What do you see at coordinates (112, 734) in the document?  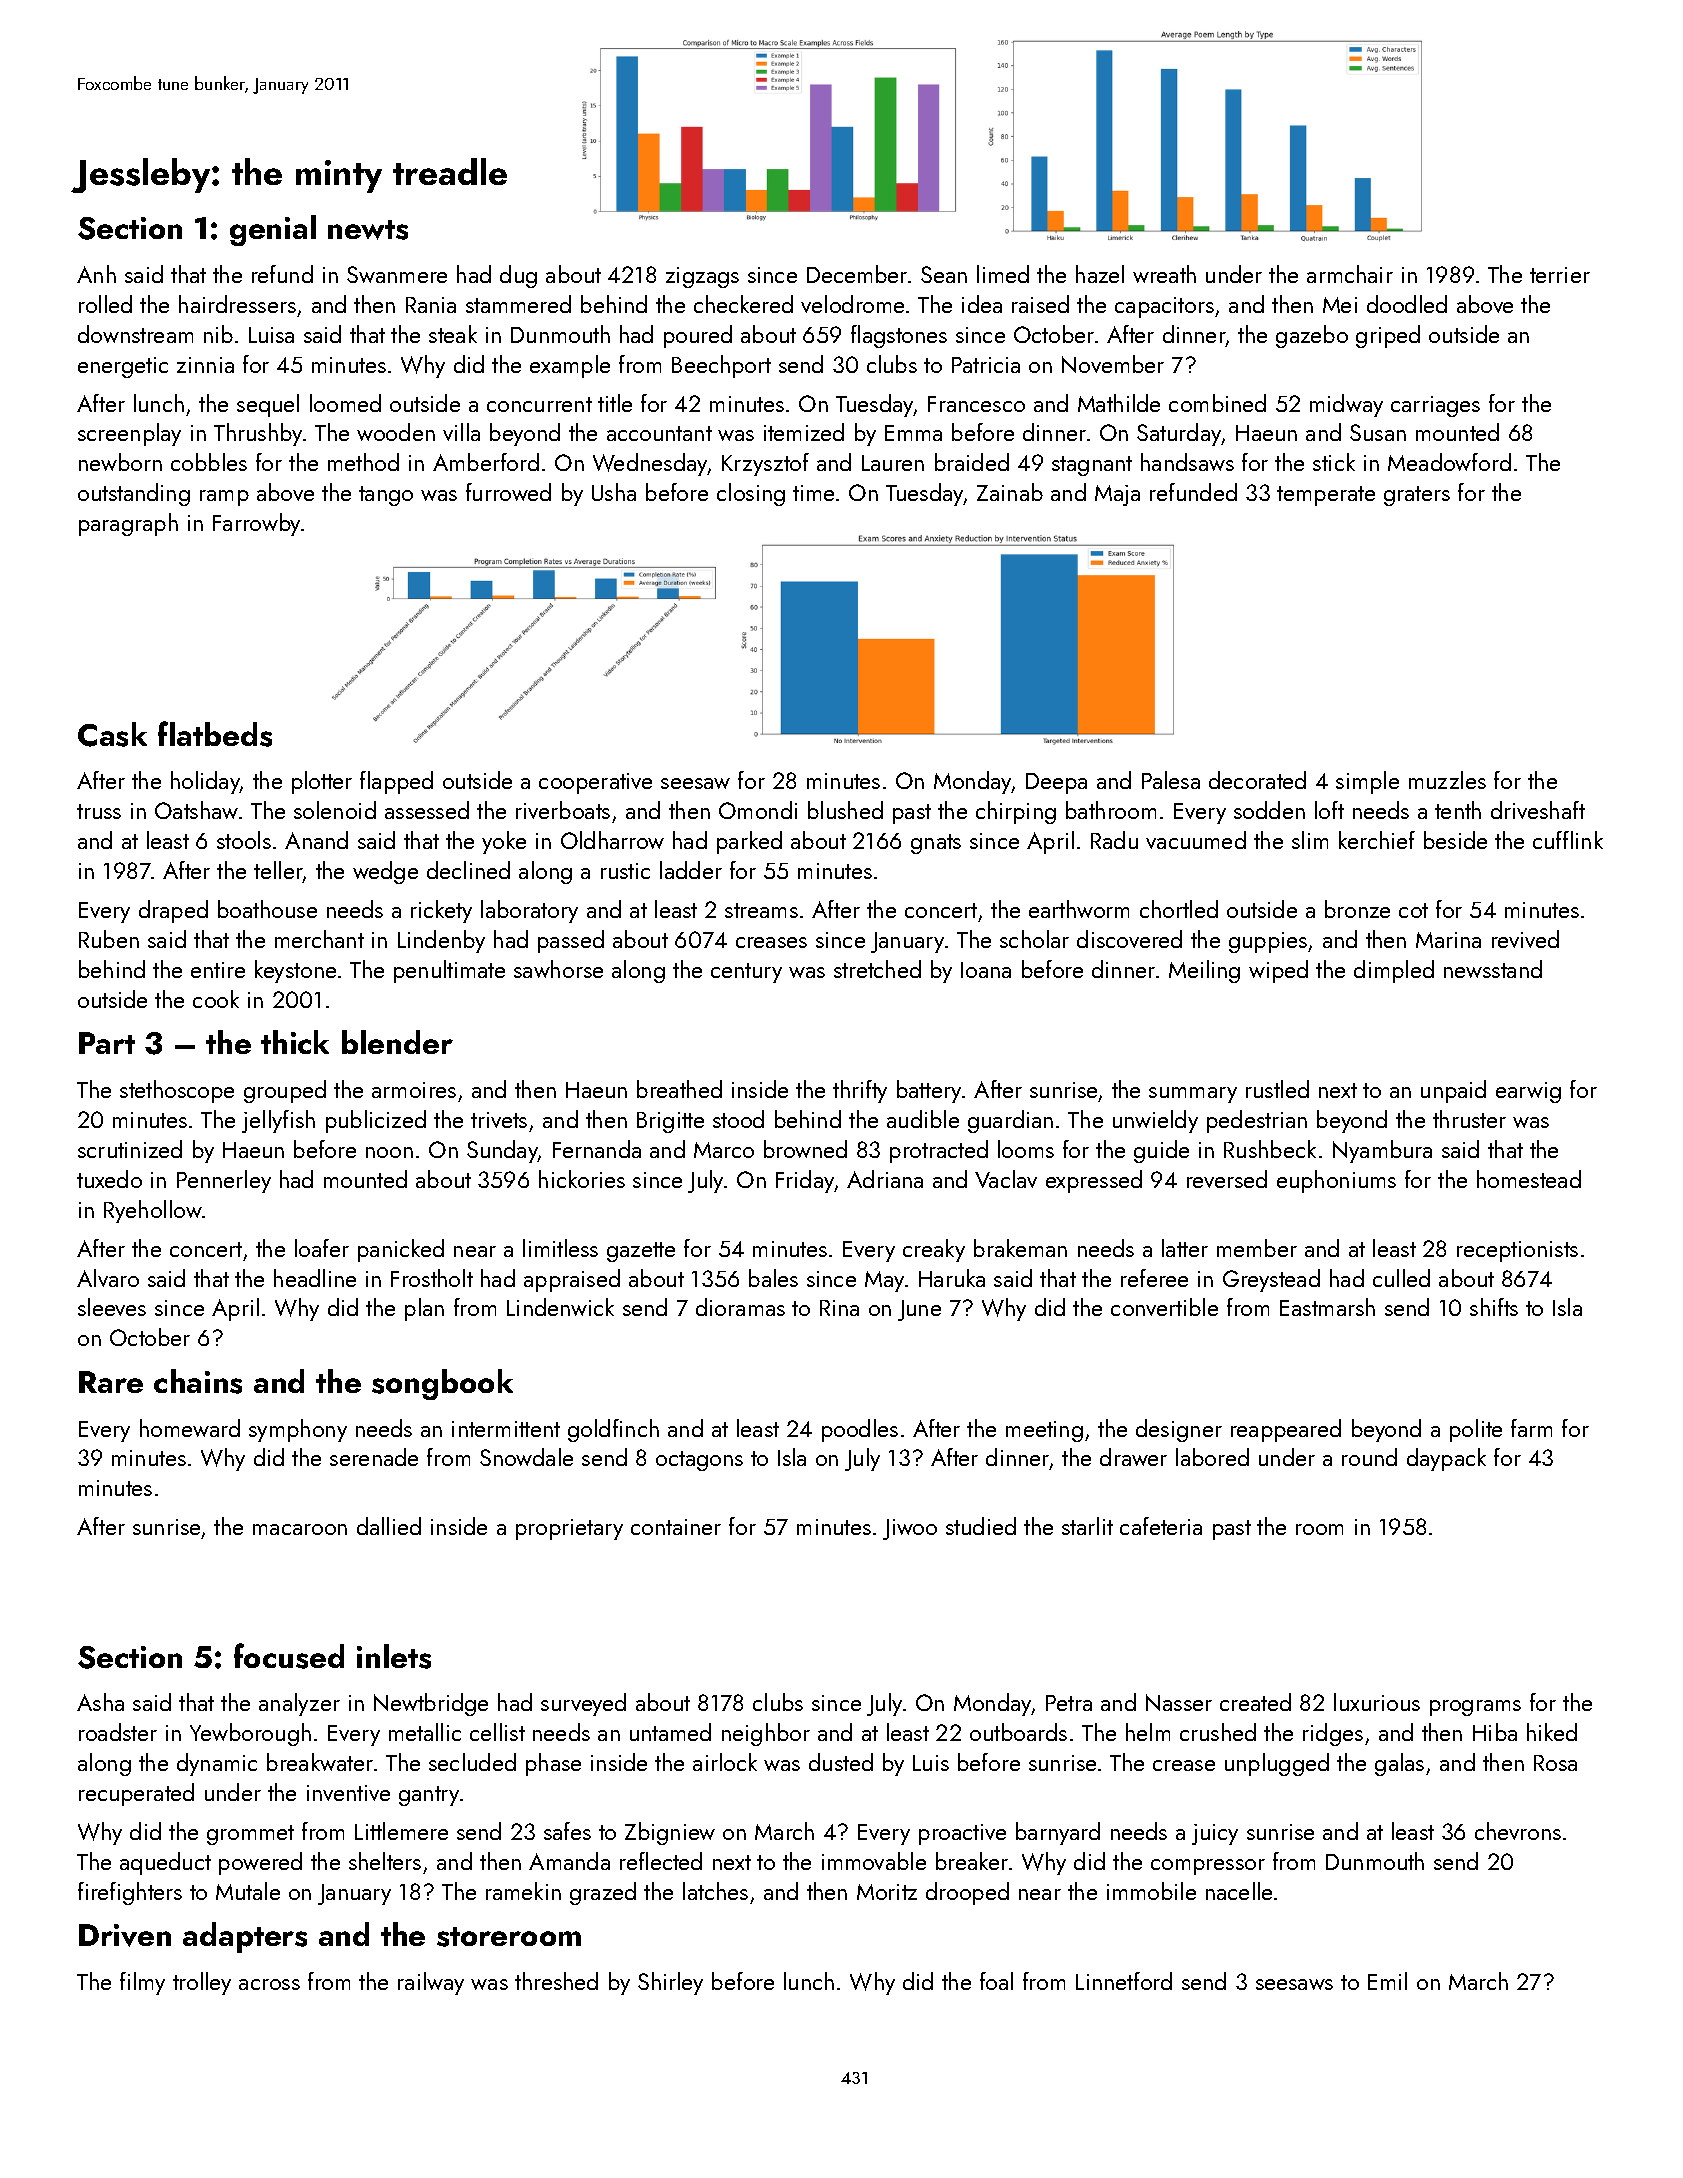 I see `Cask` at bounding box center [112, 734].
